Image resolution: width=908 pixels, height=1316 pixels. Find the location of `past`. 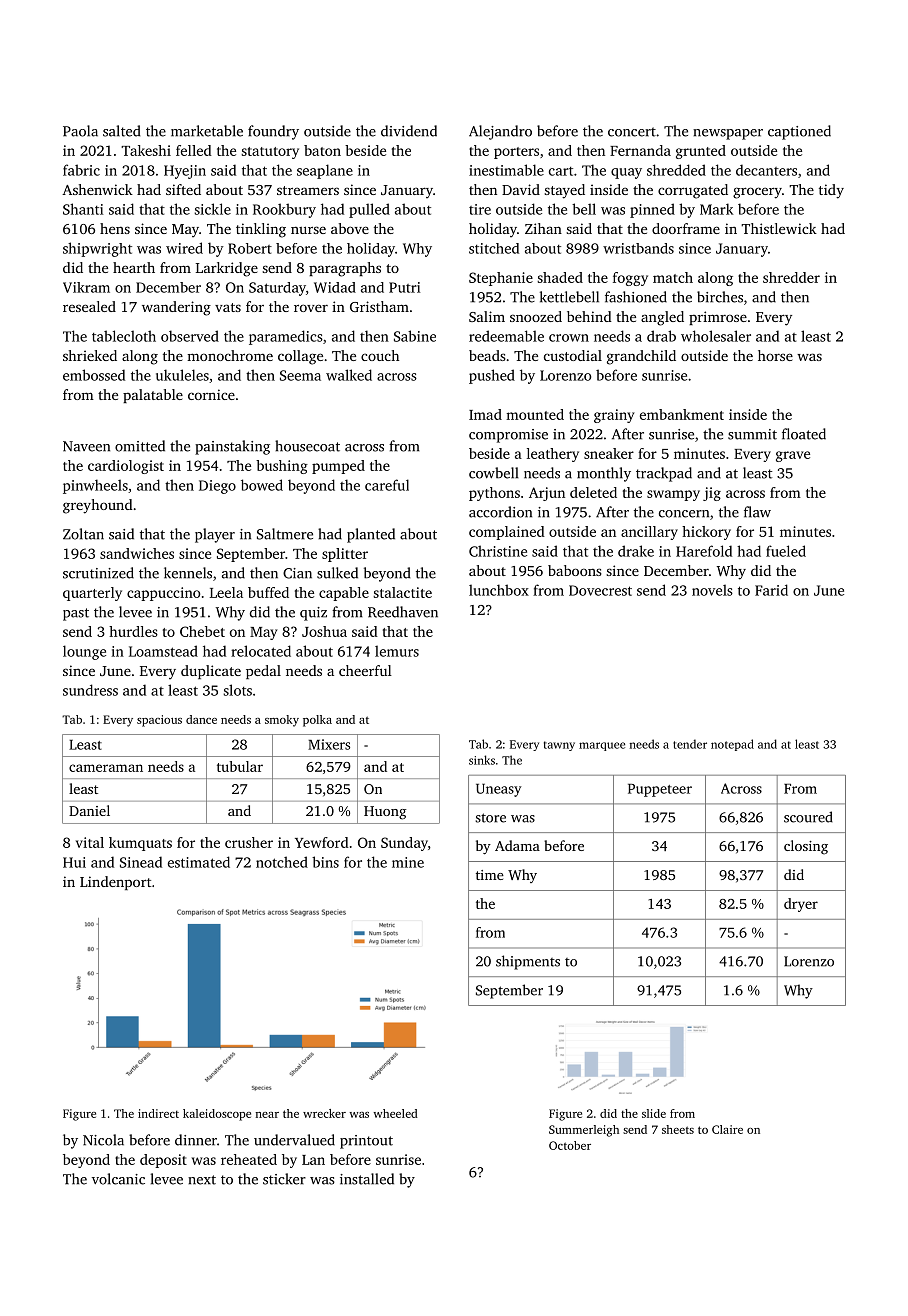

past is located at coordinates (76, 614).
